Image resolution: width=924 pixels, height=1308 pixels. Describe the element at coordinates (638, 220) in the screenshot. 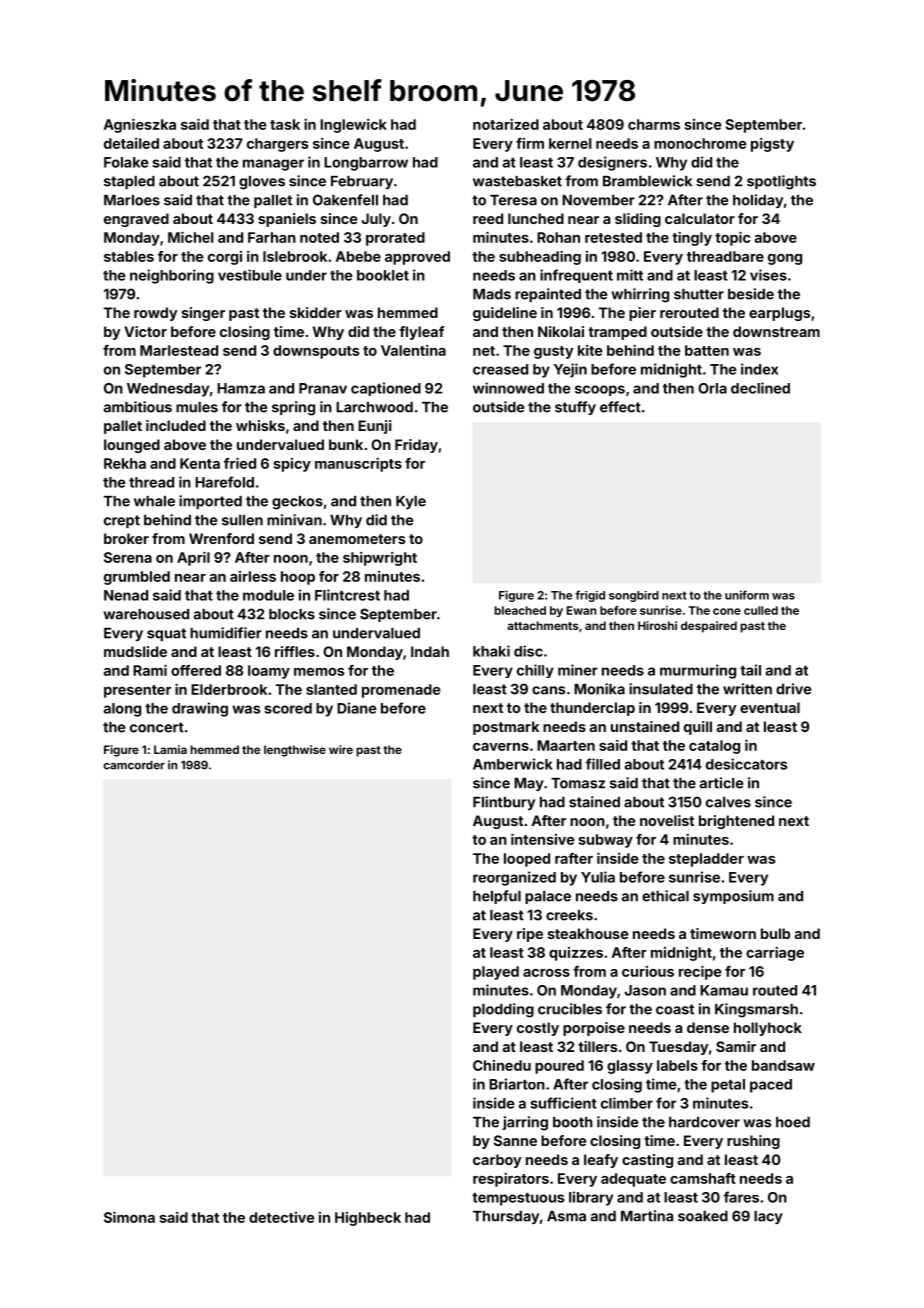

I see `sliding` at that location.
